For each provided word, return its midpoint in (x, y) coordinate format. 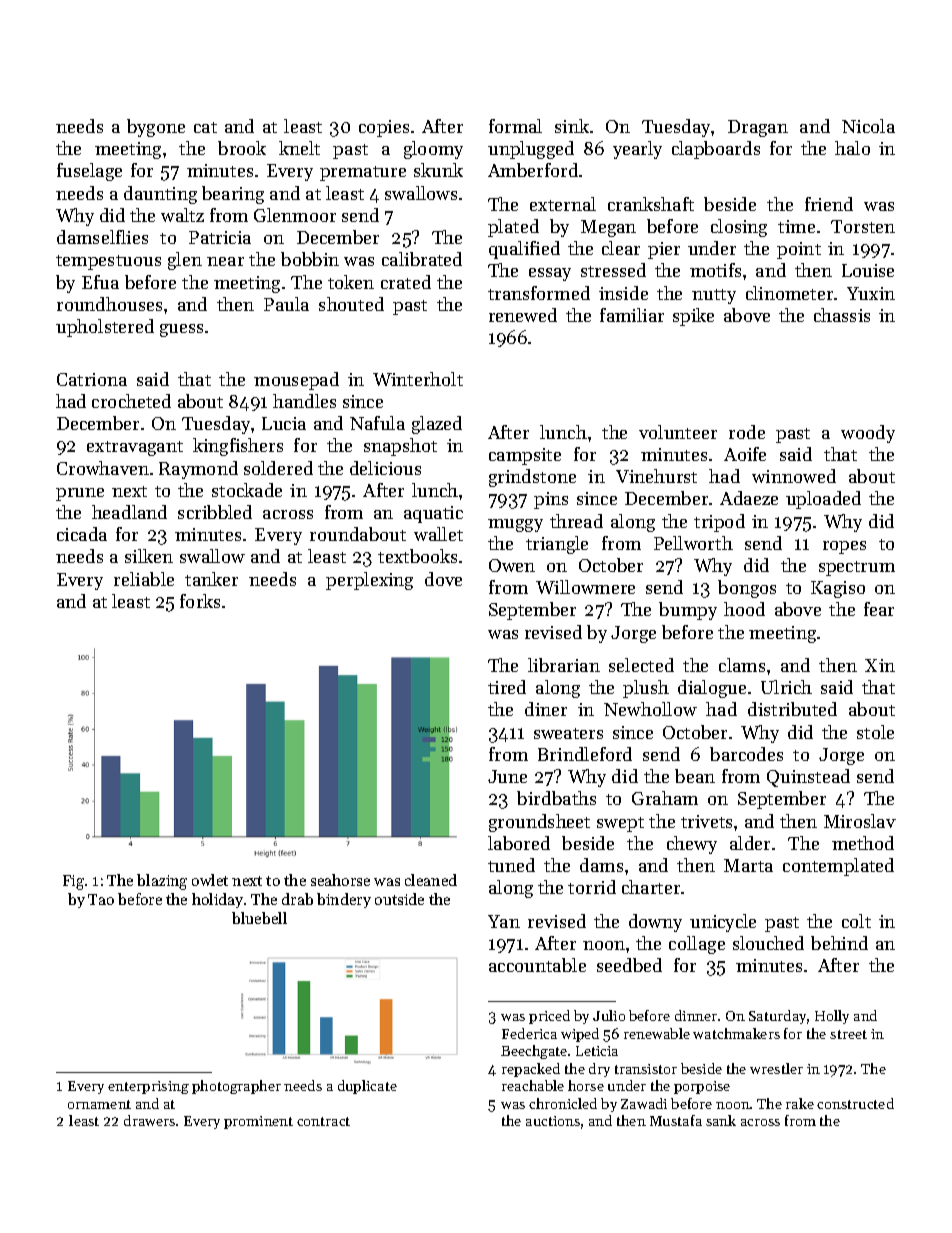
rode (747, 432)
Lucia (284, 423)
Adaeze (749, 498)
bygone (156, 128)
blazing (162, 882)
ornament (99, 1104)
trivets (706, 821)
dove (443, 579)
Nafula (377, 423)
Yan (504, 921)
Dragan (758, 128)
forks (200, 601)
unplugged (531, 150)
